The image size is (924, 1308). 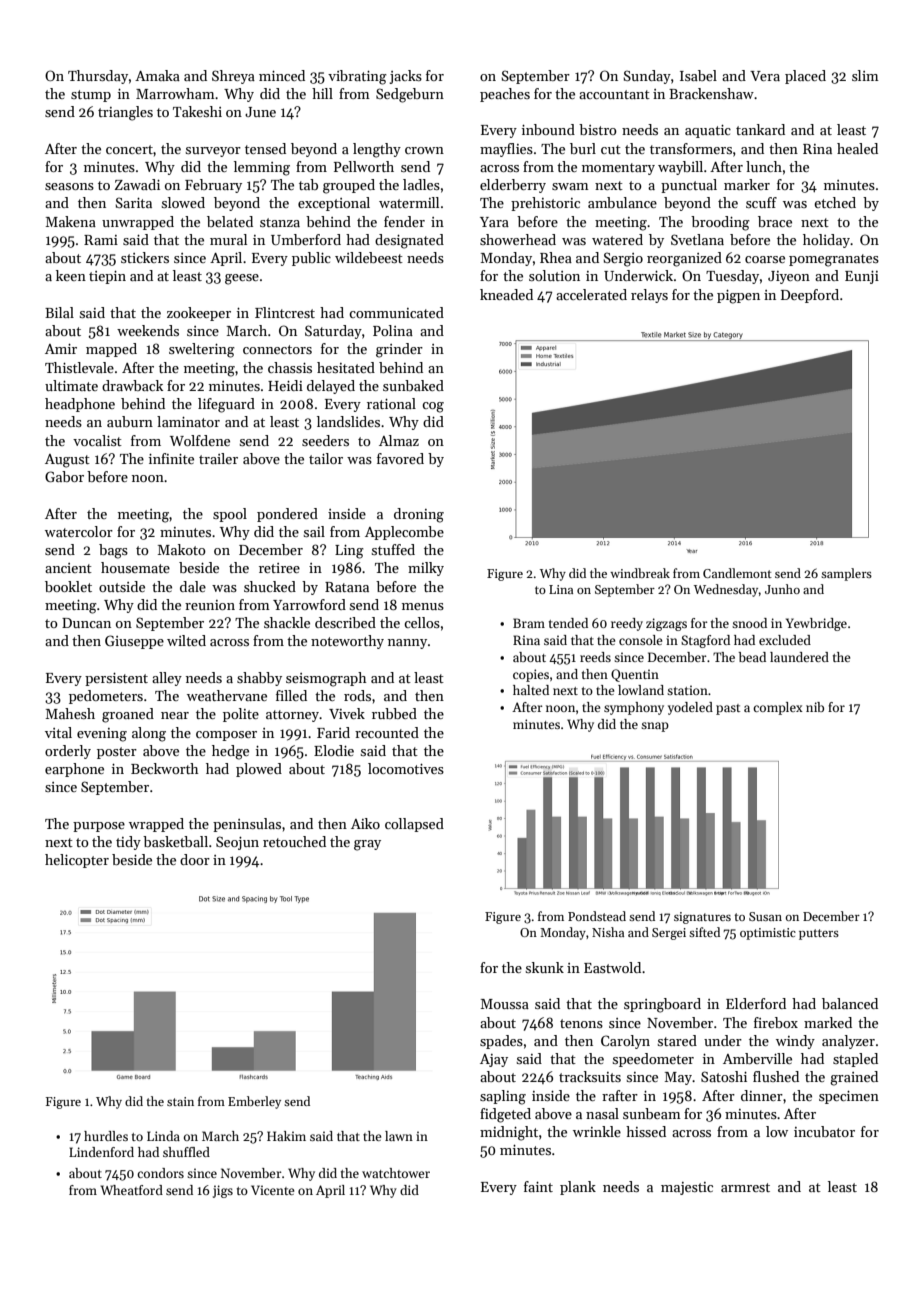 What do you see at coordinates (58, 732) in the image?
I see `vital` at bounding box center [58, 732].
